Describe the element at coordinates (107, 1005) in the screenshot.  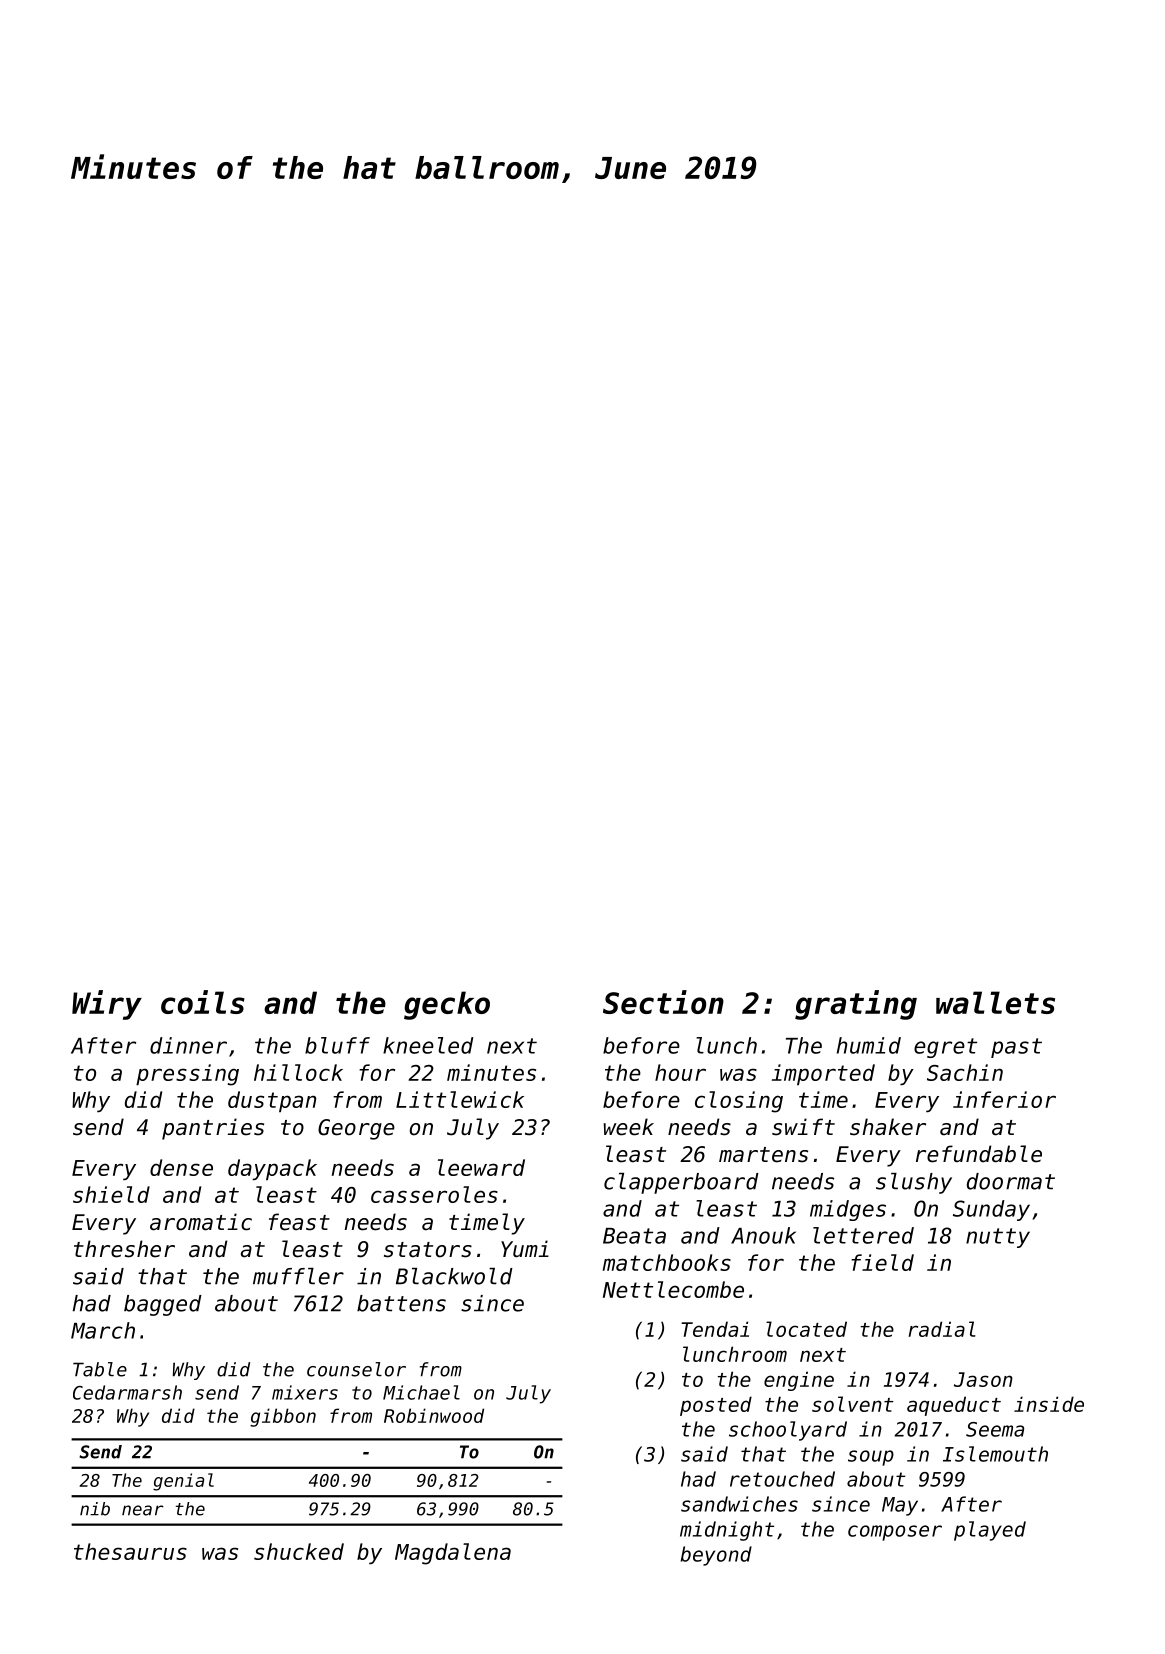
I see `Wiry` at that location.
